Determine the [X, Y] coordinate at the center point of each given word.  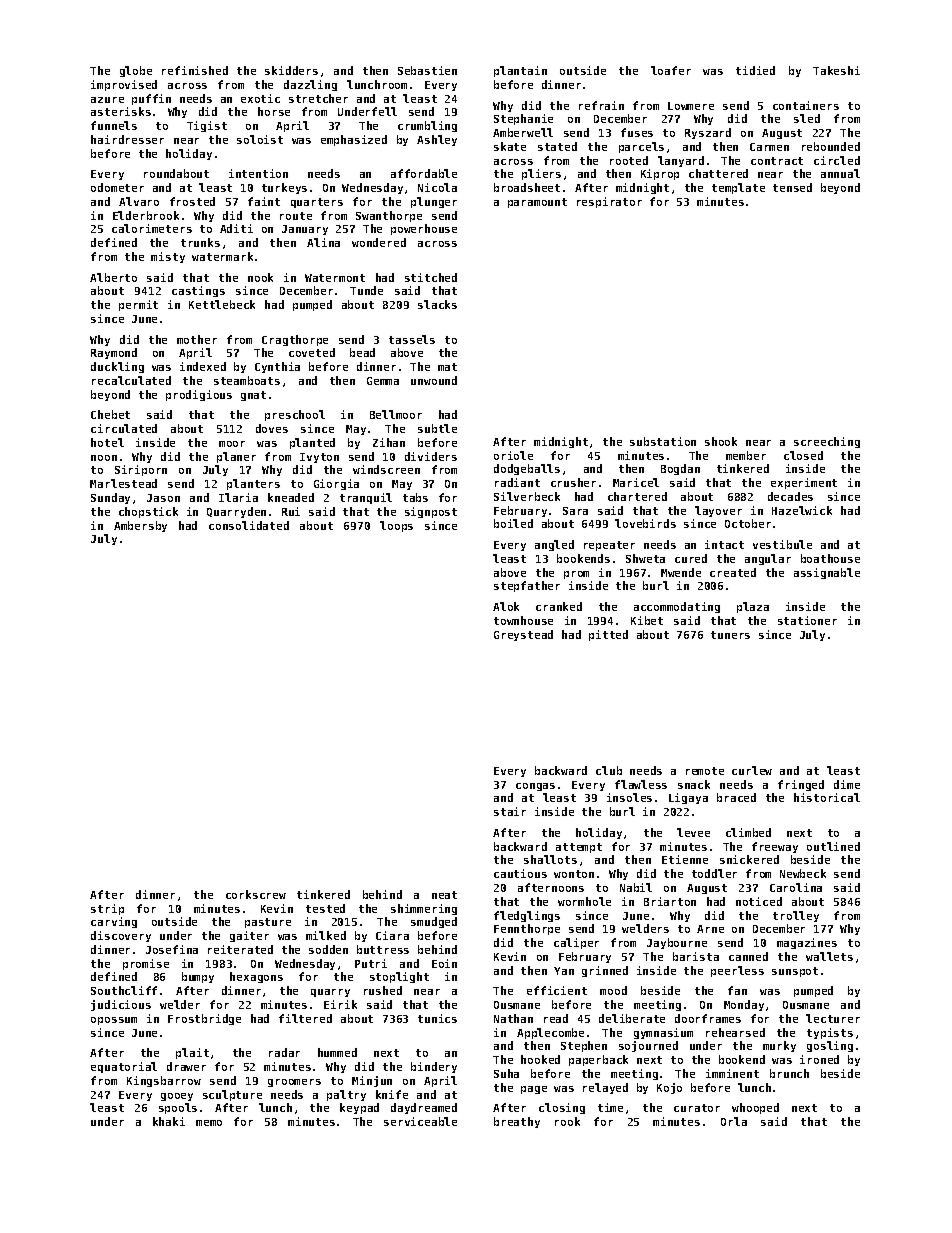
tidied [755, 70]
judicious [121, 1005]
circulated [124, 428]
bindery [434, 1067]
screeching [827, 442]
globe [136, 71]
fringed [801, 785]
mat [447, 367]
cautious [520, 873]
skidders [291, 70]
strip [107, 909]
